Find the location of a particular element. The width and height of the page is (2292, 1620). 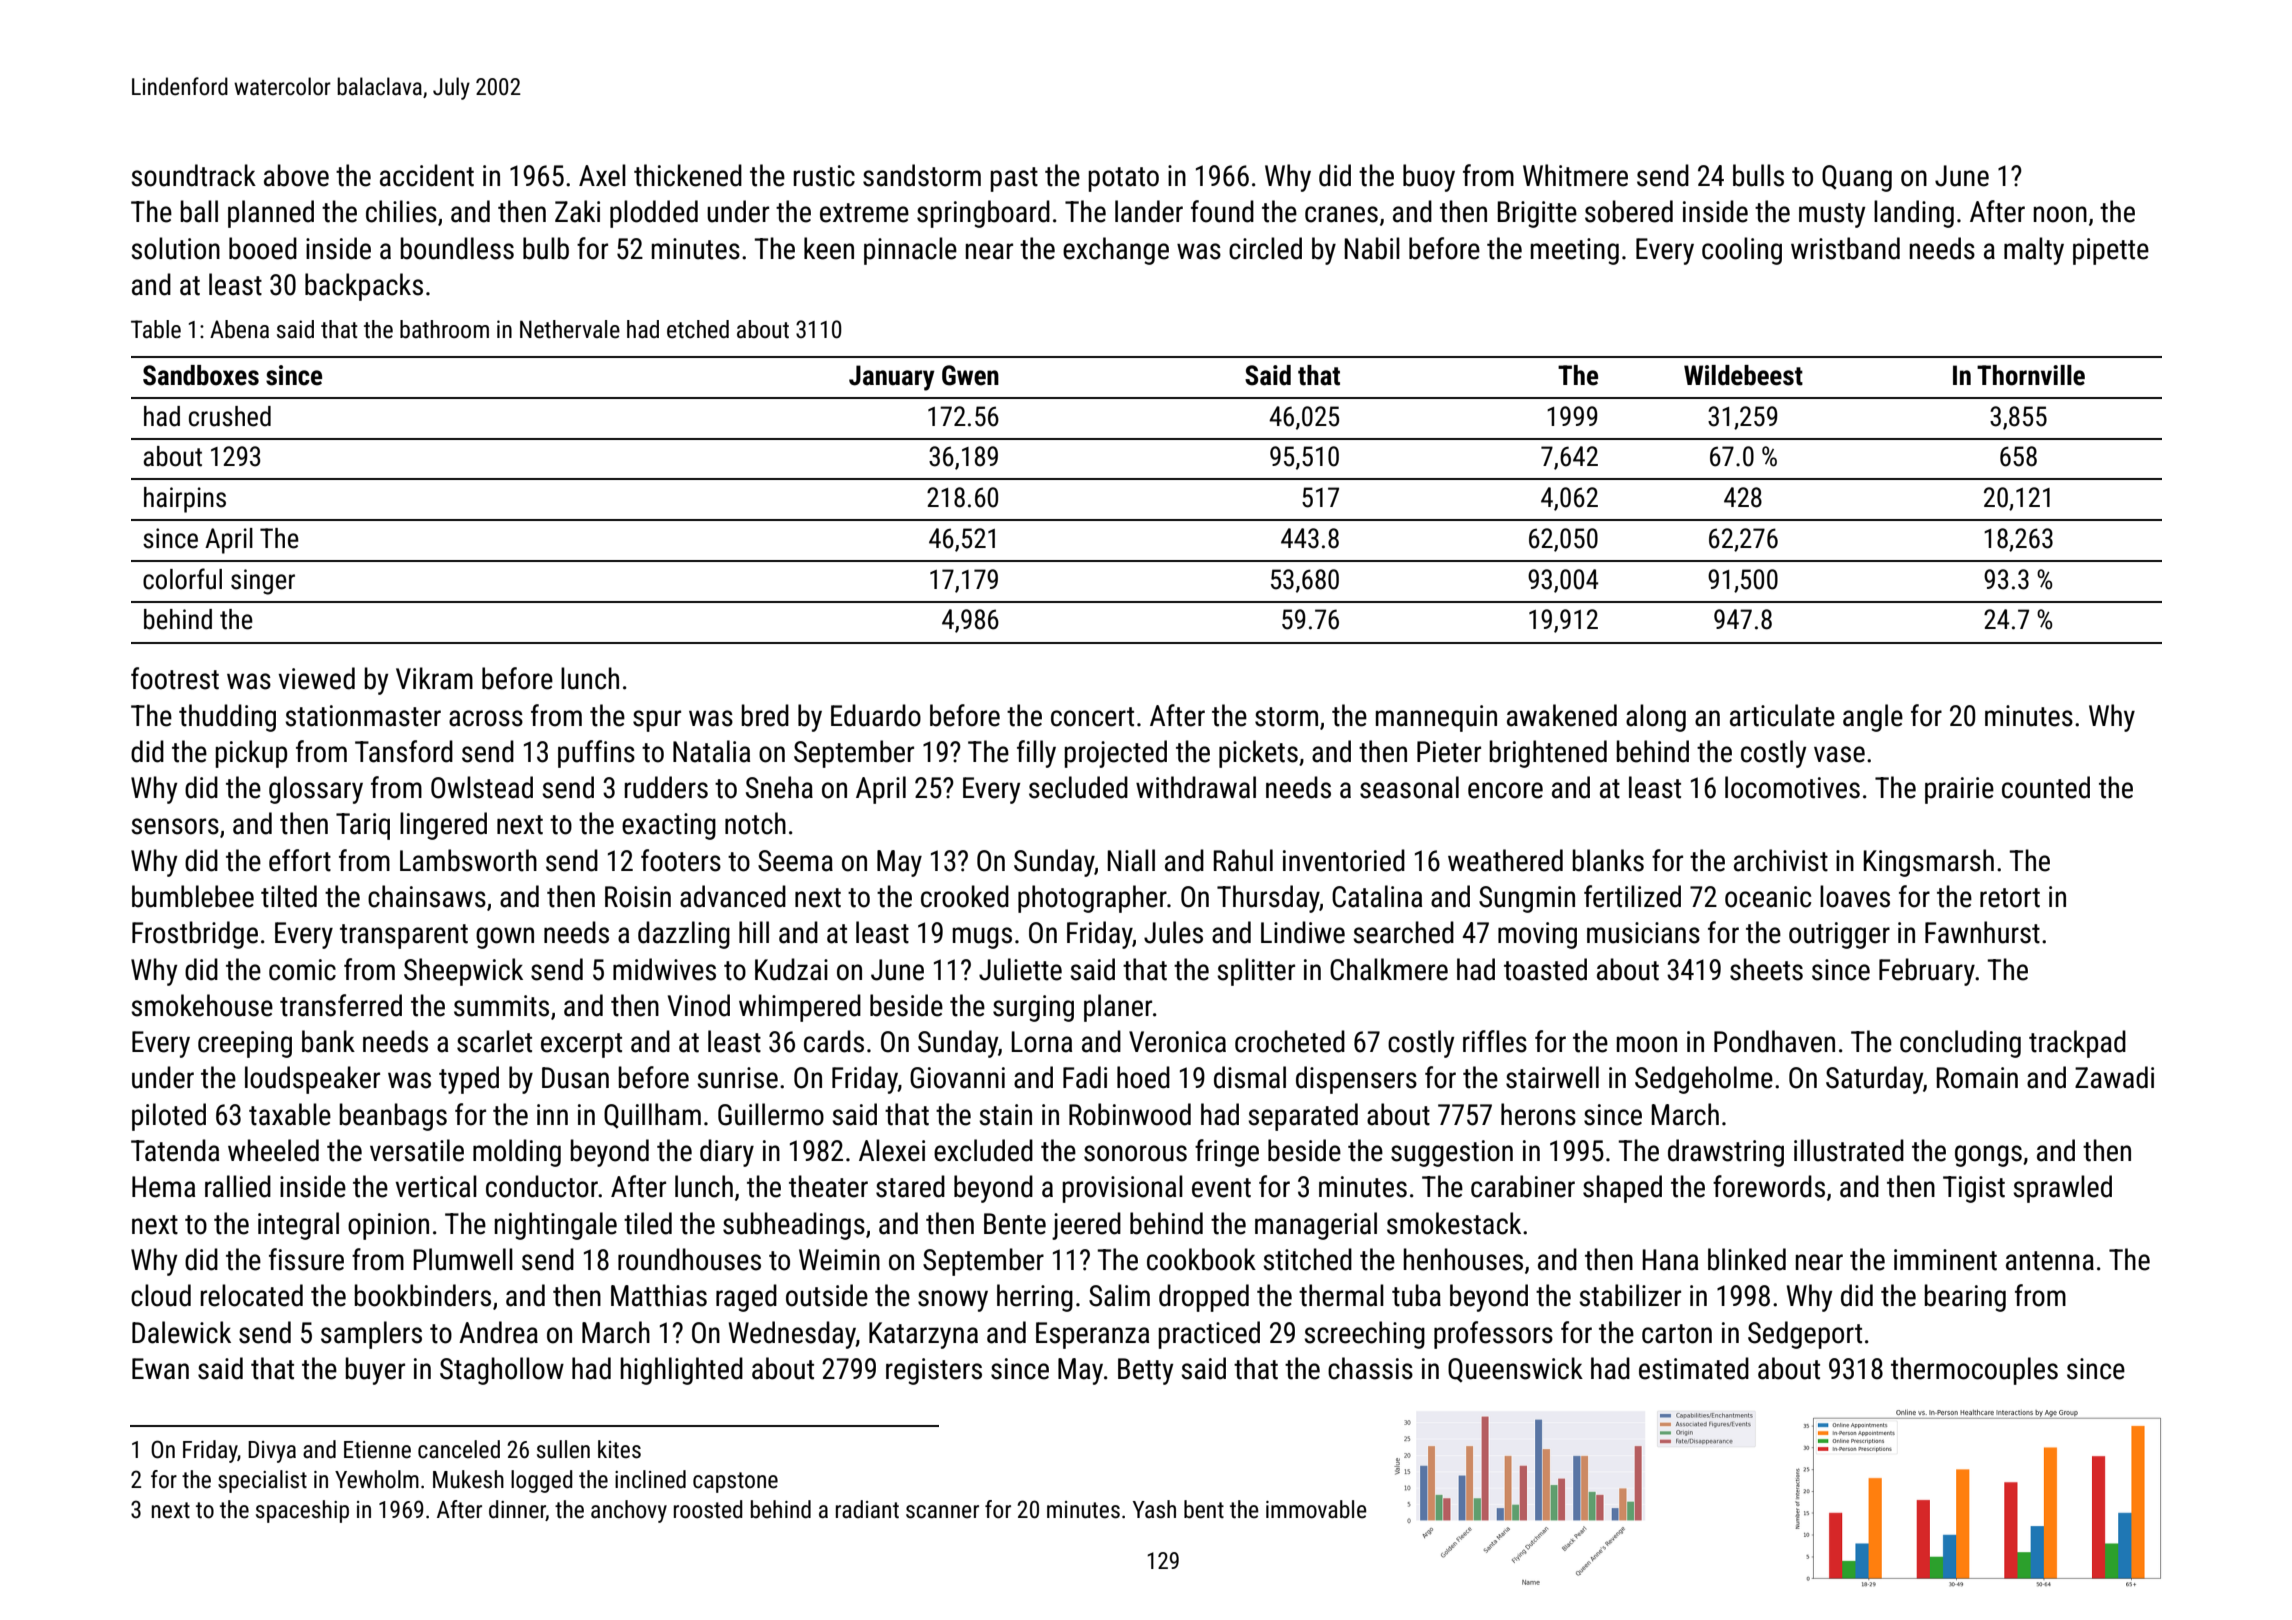

exchange is located at coordinates (1116, 251).
